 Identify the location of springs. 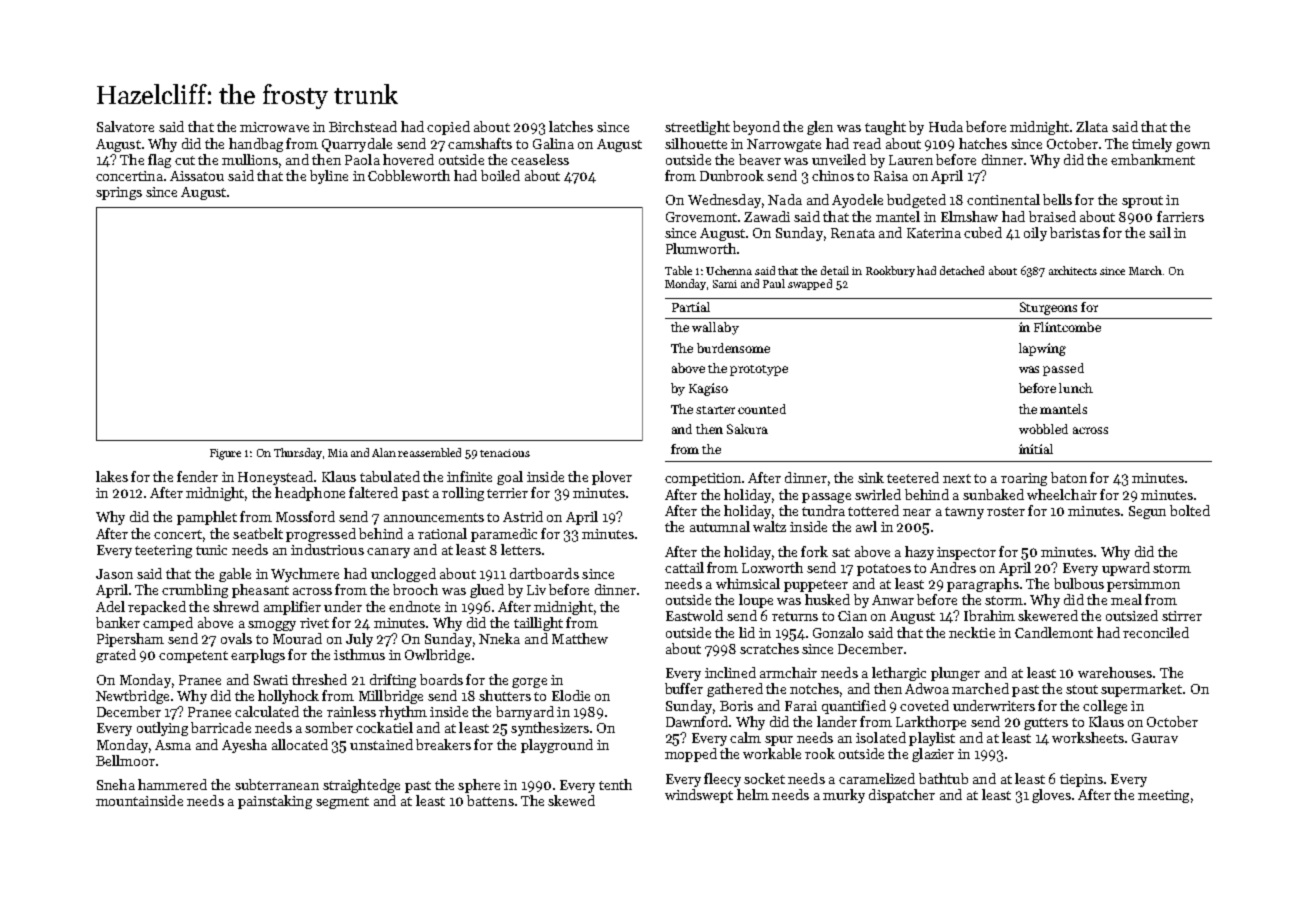
(119, 193).
